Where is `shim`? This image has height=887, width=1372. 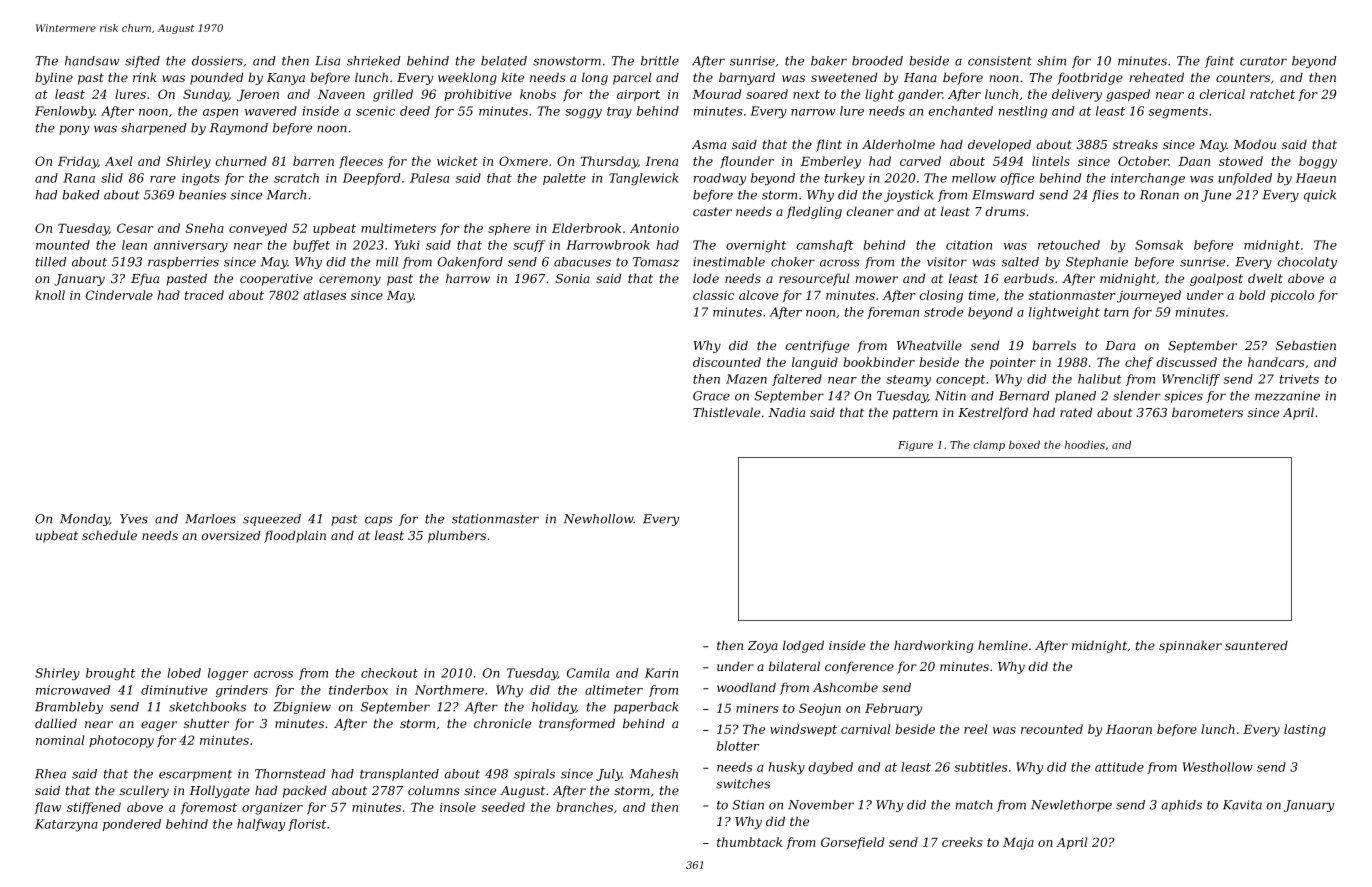
shim is located at coordinates (1051, 61).
